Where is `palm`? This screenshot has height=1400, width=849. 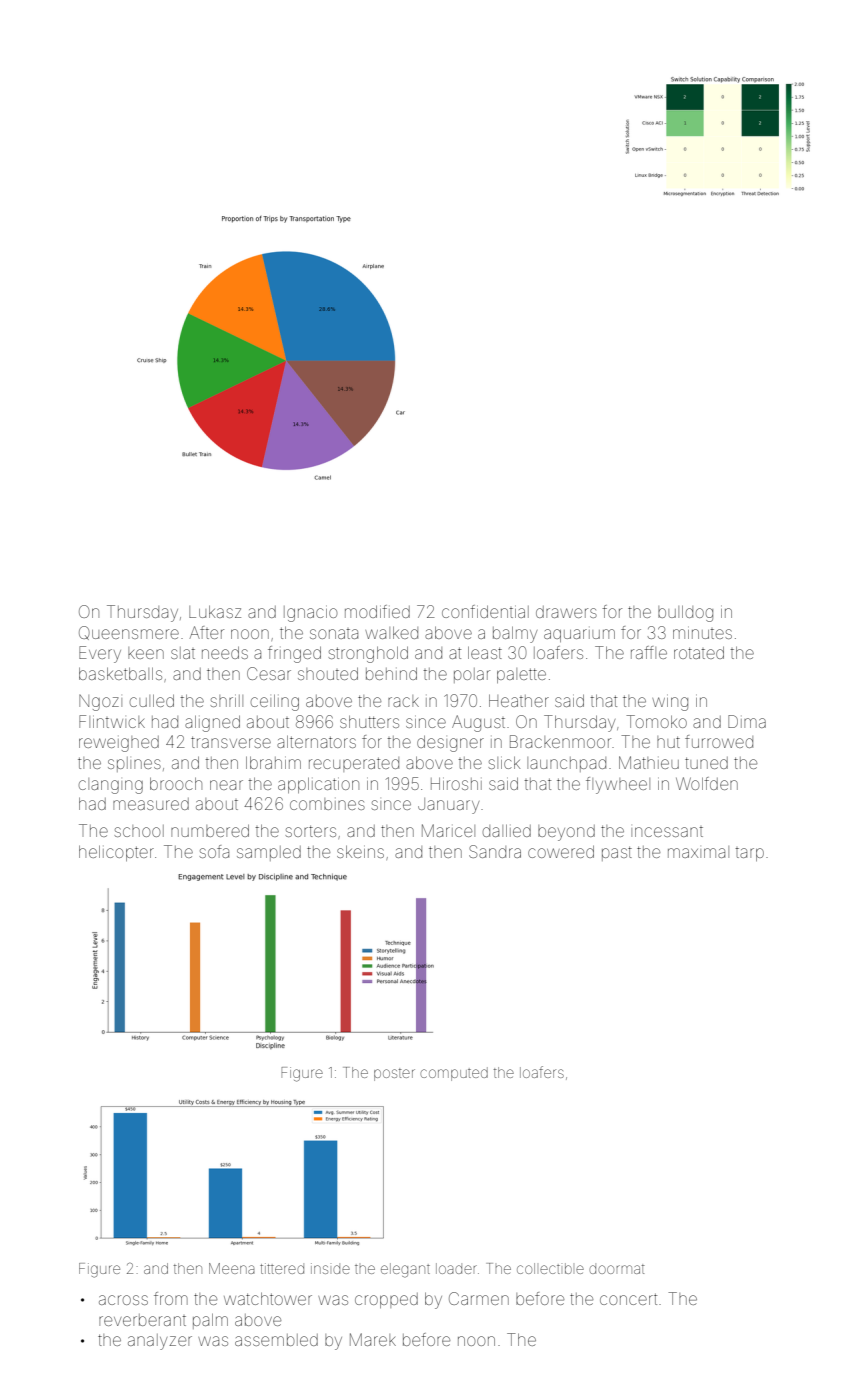
palm is located at coordinates (210, 1321).
